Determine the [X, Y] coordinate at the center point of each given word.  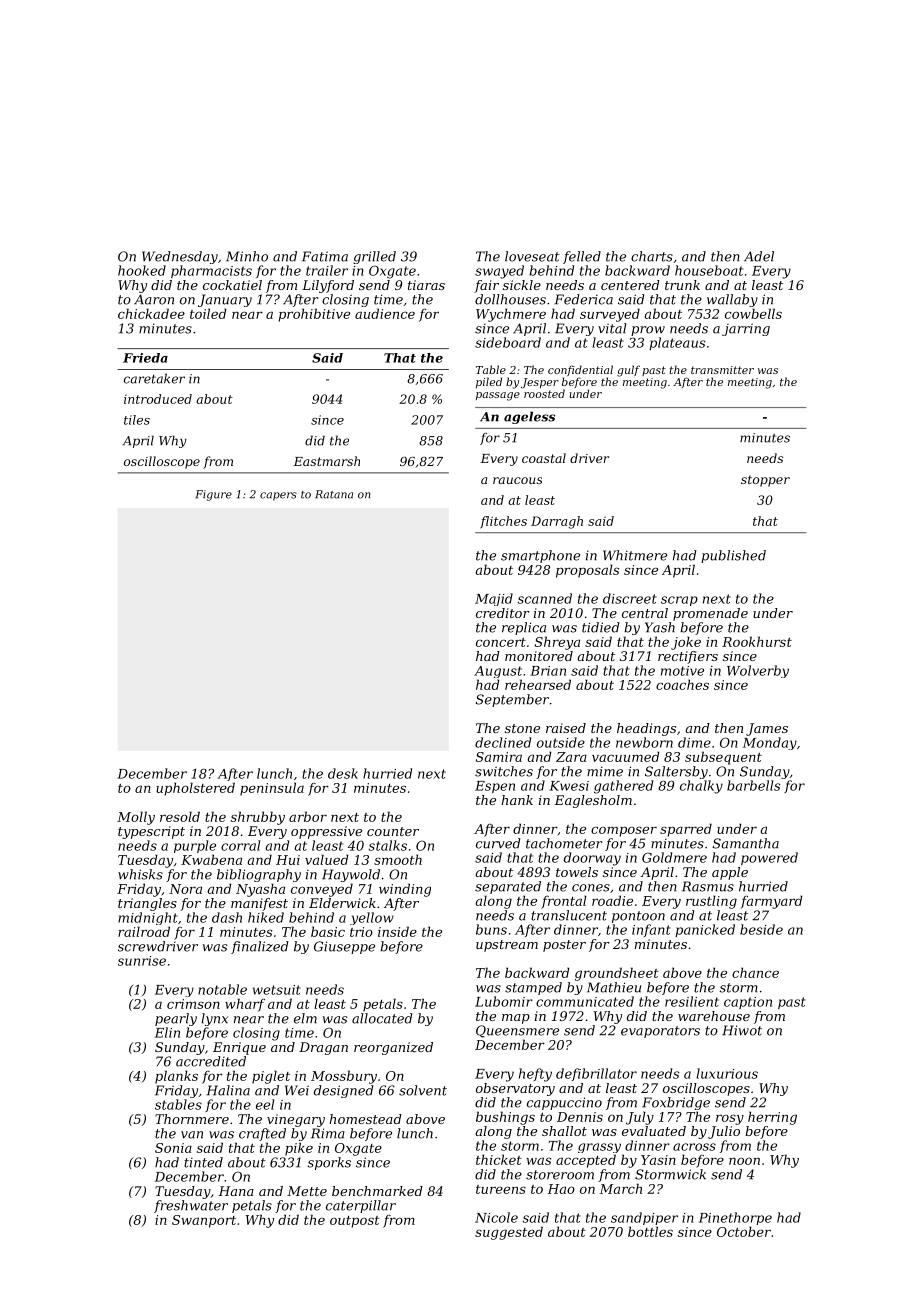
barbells [753, 785]
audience [385, 313]
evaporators [660, 1032]
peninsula [272, 789]
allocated [382, 1018]
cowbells [753, 313]
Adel [759, 256]
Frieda [145, 358]
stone [522, 728]
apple [730, 873]
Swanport [204, 1221]
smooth [398, 859]
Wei [297, 1090]
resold [180, 816]
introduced [158, 399]
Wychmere [511, 315]
